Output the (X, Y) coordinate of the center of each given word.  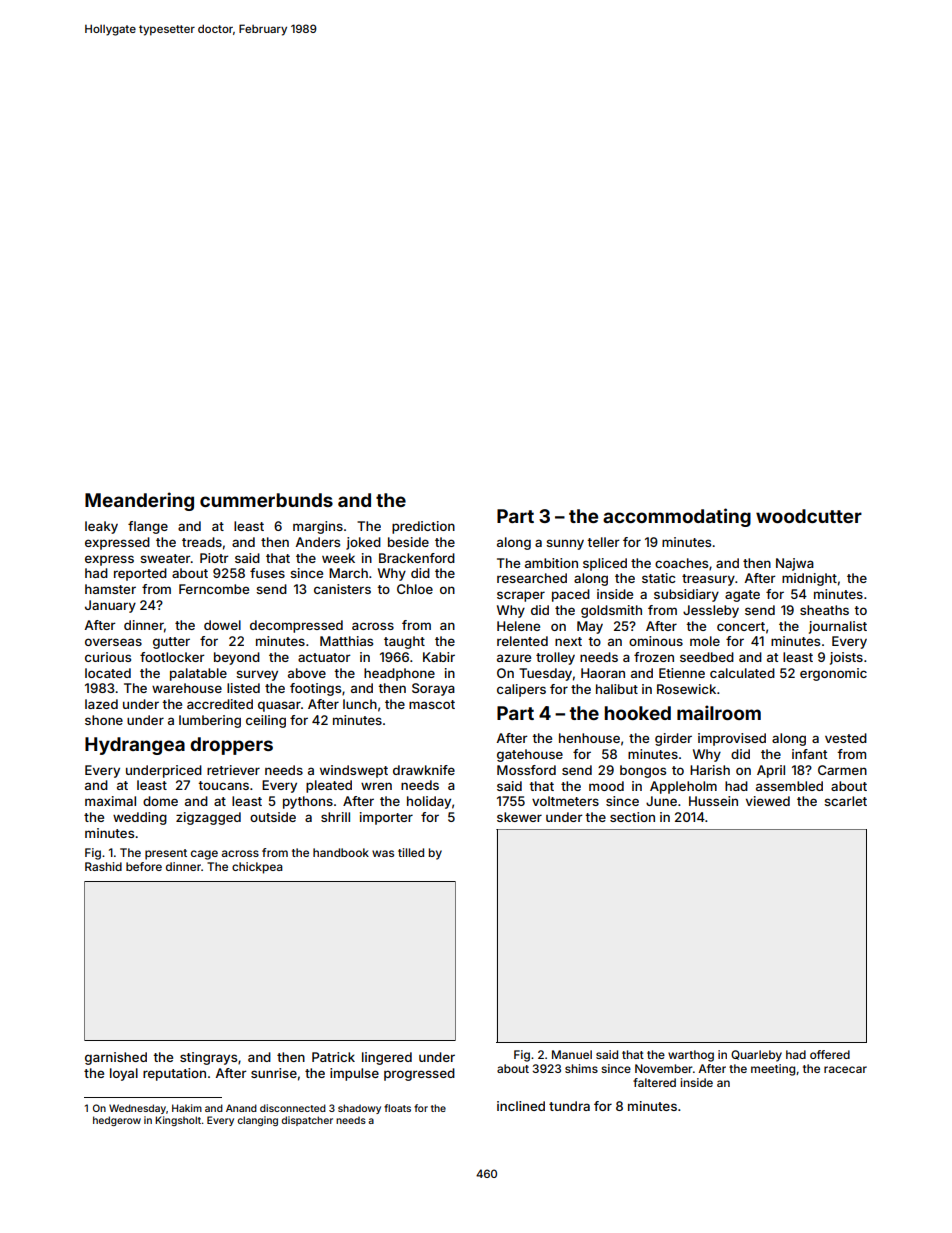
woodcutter (809, 516)
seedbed (707, 657)
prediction (423, 527)
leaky (101, 527)
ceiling (266, 721)
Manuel (572, 1054)
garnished (116, 1058)
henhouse (589, 738)
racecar (845, 1069)
